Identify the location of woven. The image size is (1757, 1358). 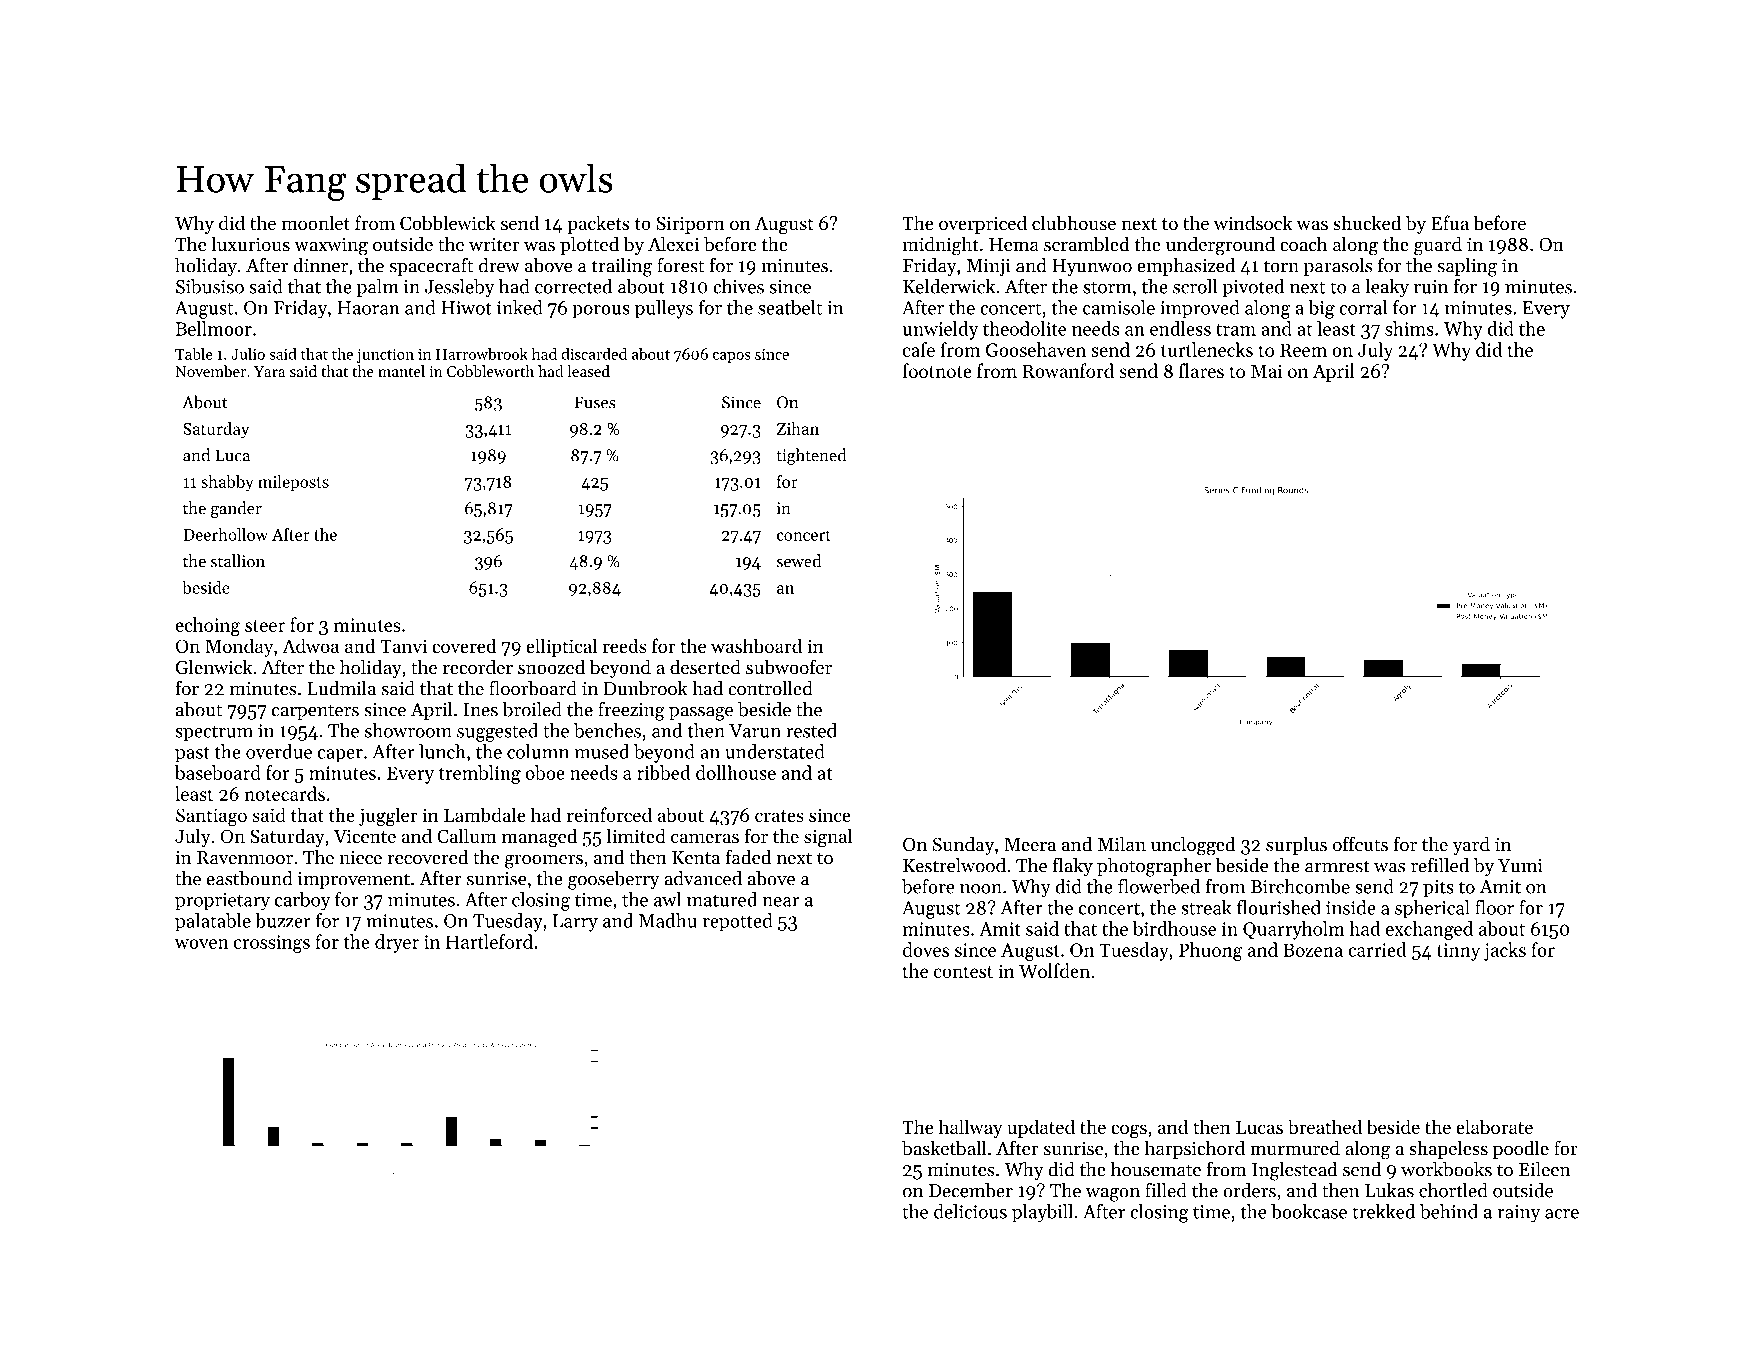
(202, 944).
